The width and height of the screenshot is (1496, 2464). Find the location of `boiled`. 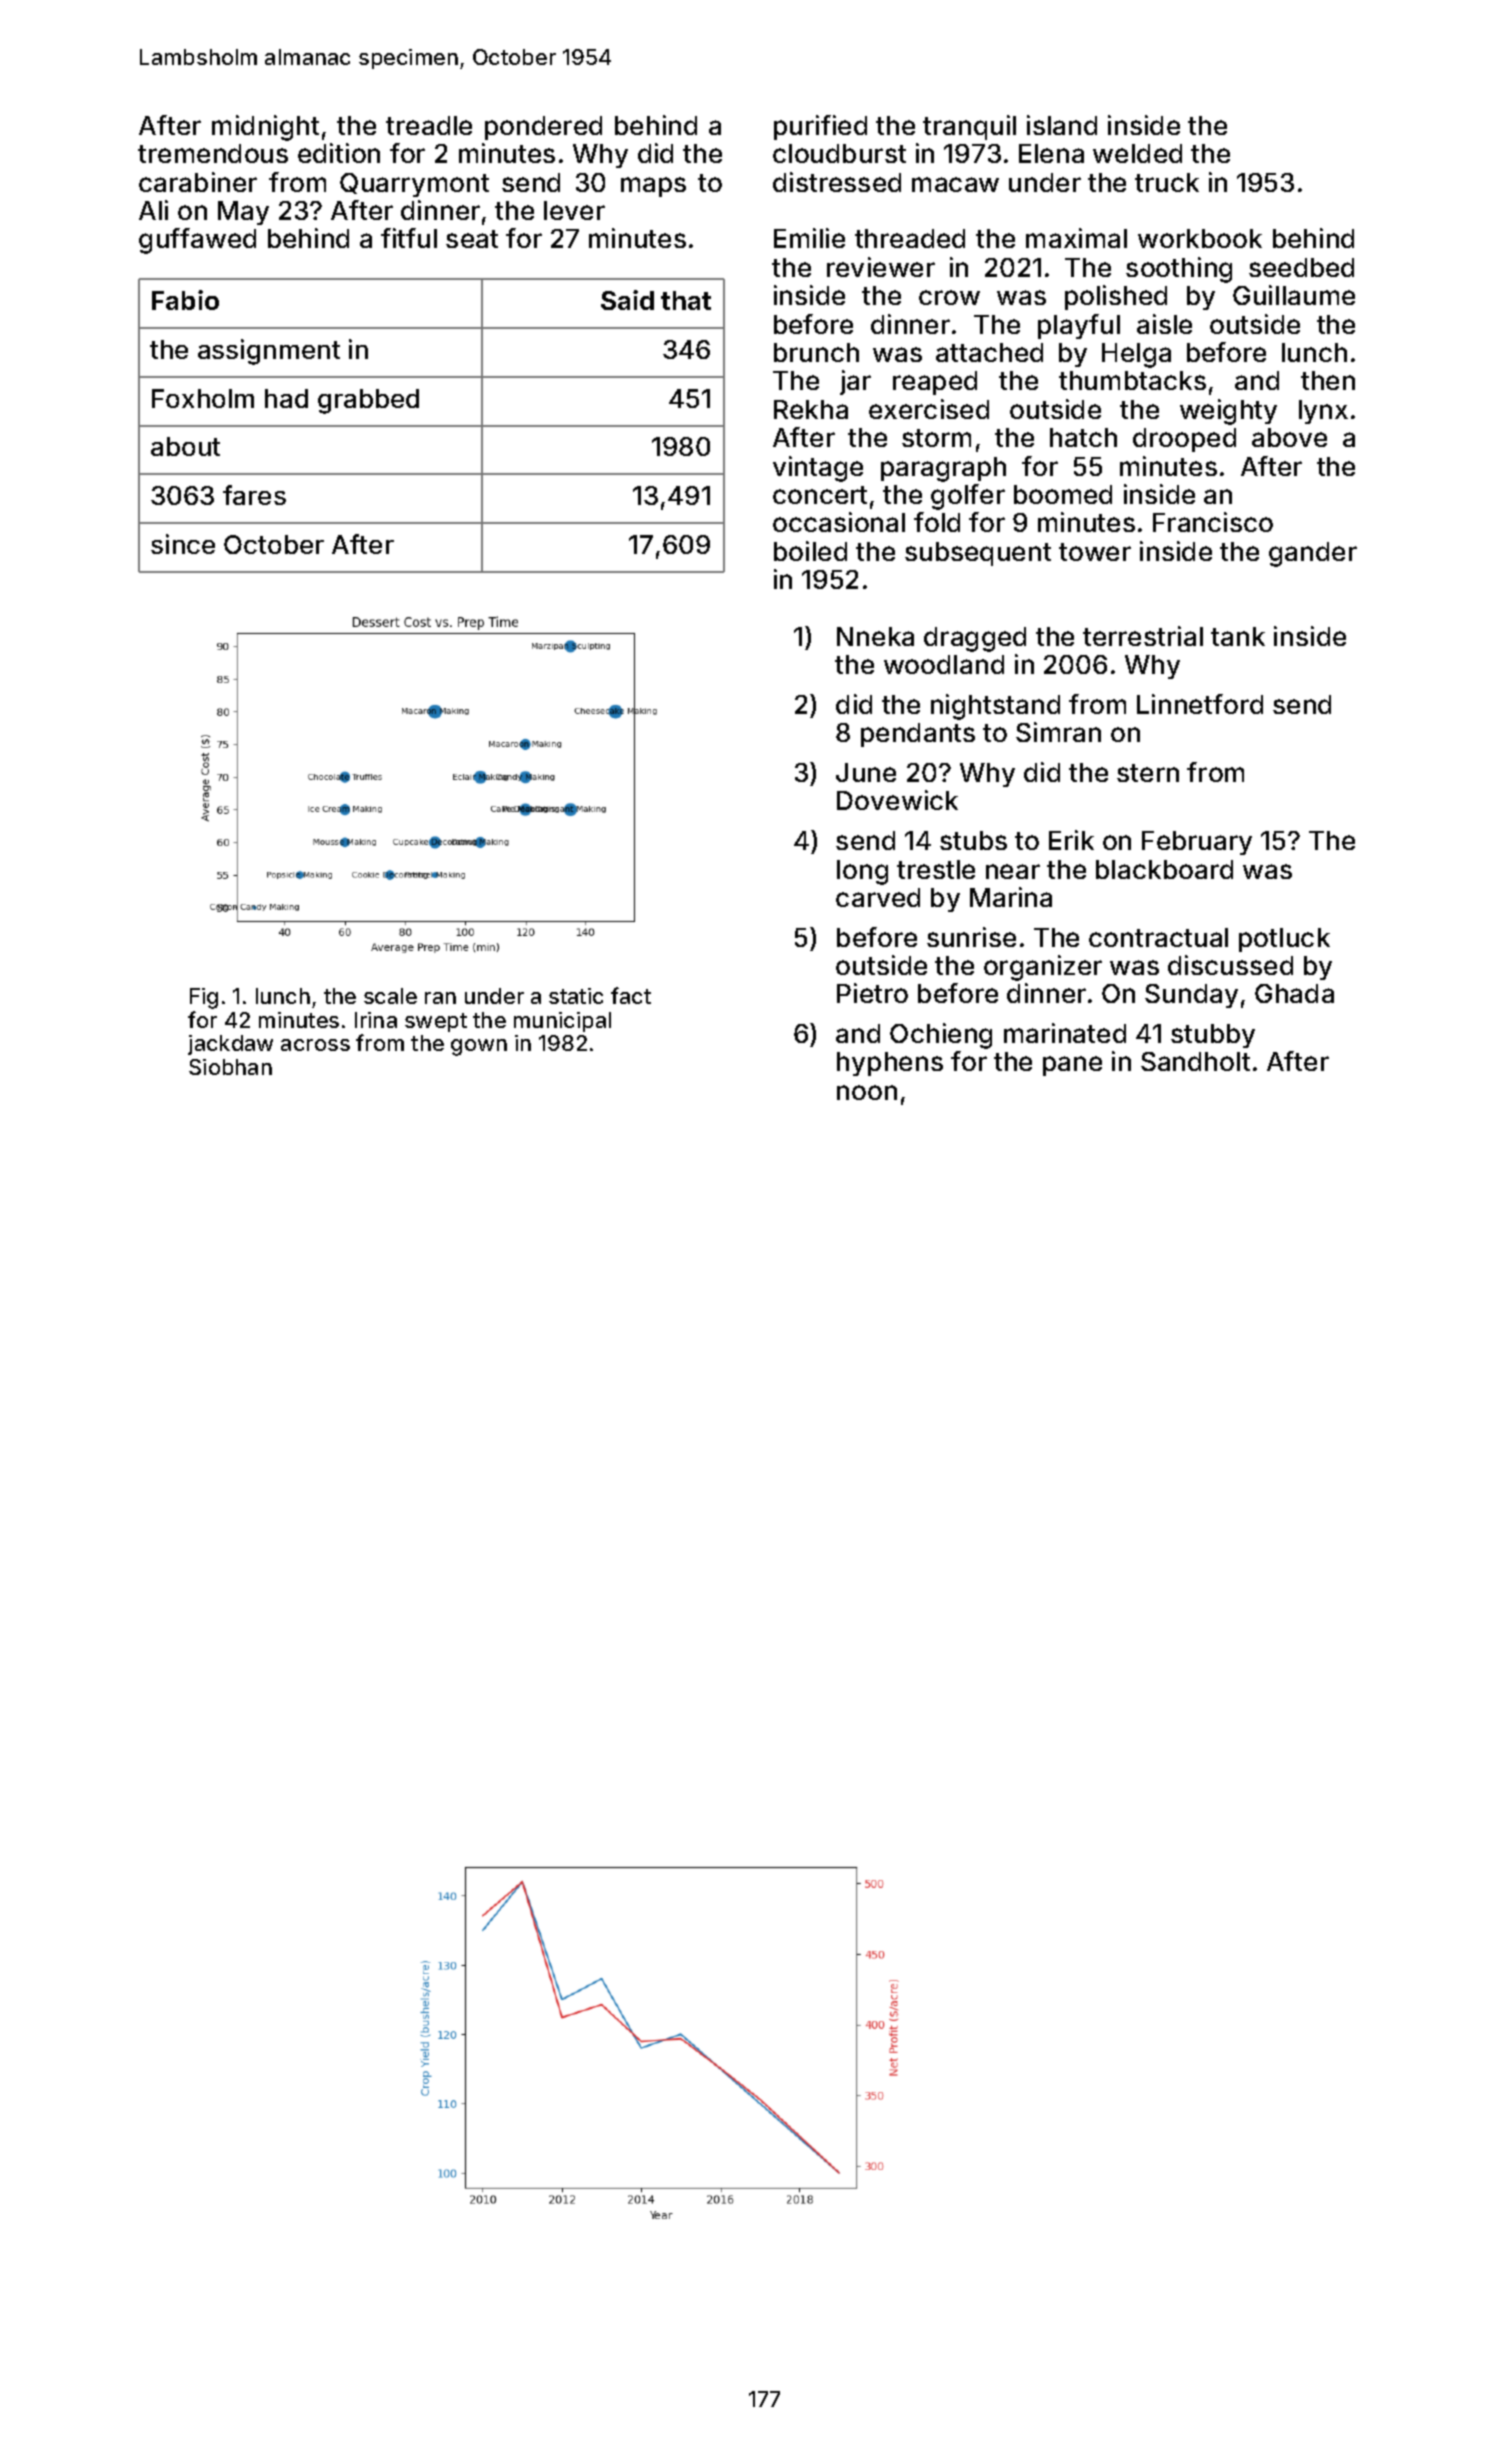

boiled is located at coordinates (810, 551).
